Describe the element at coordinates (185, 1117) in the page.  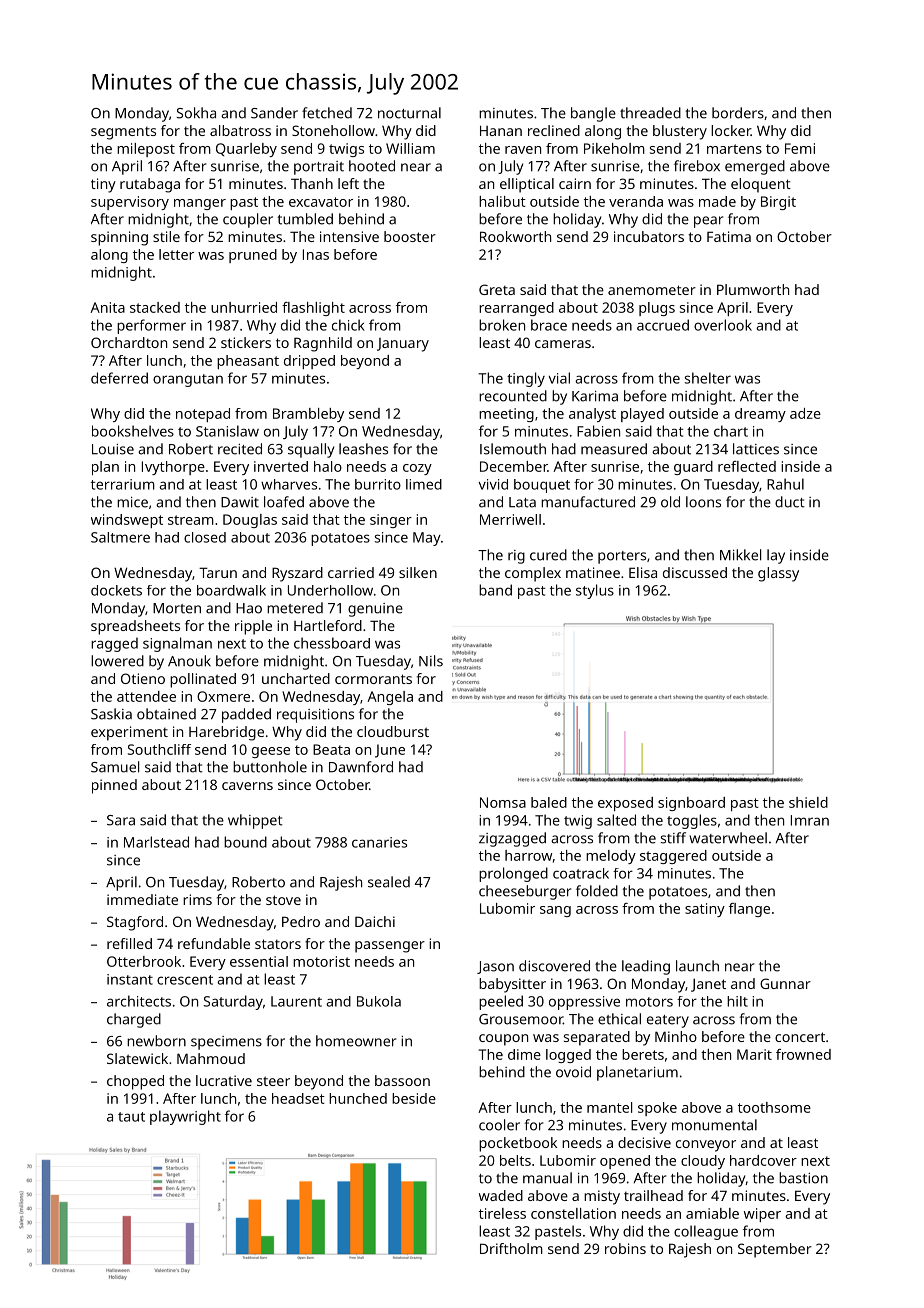
I see `playwright` at that location.
